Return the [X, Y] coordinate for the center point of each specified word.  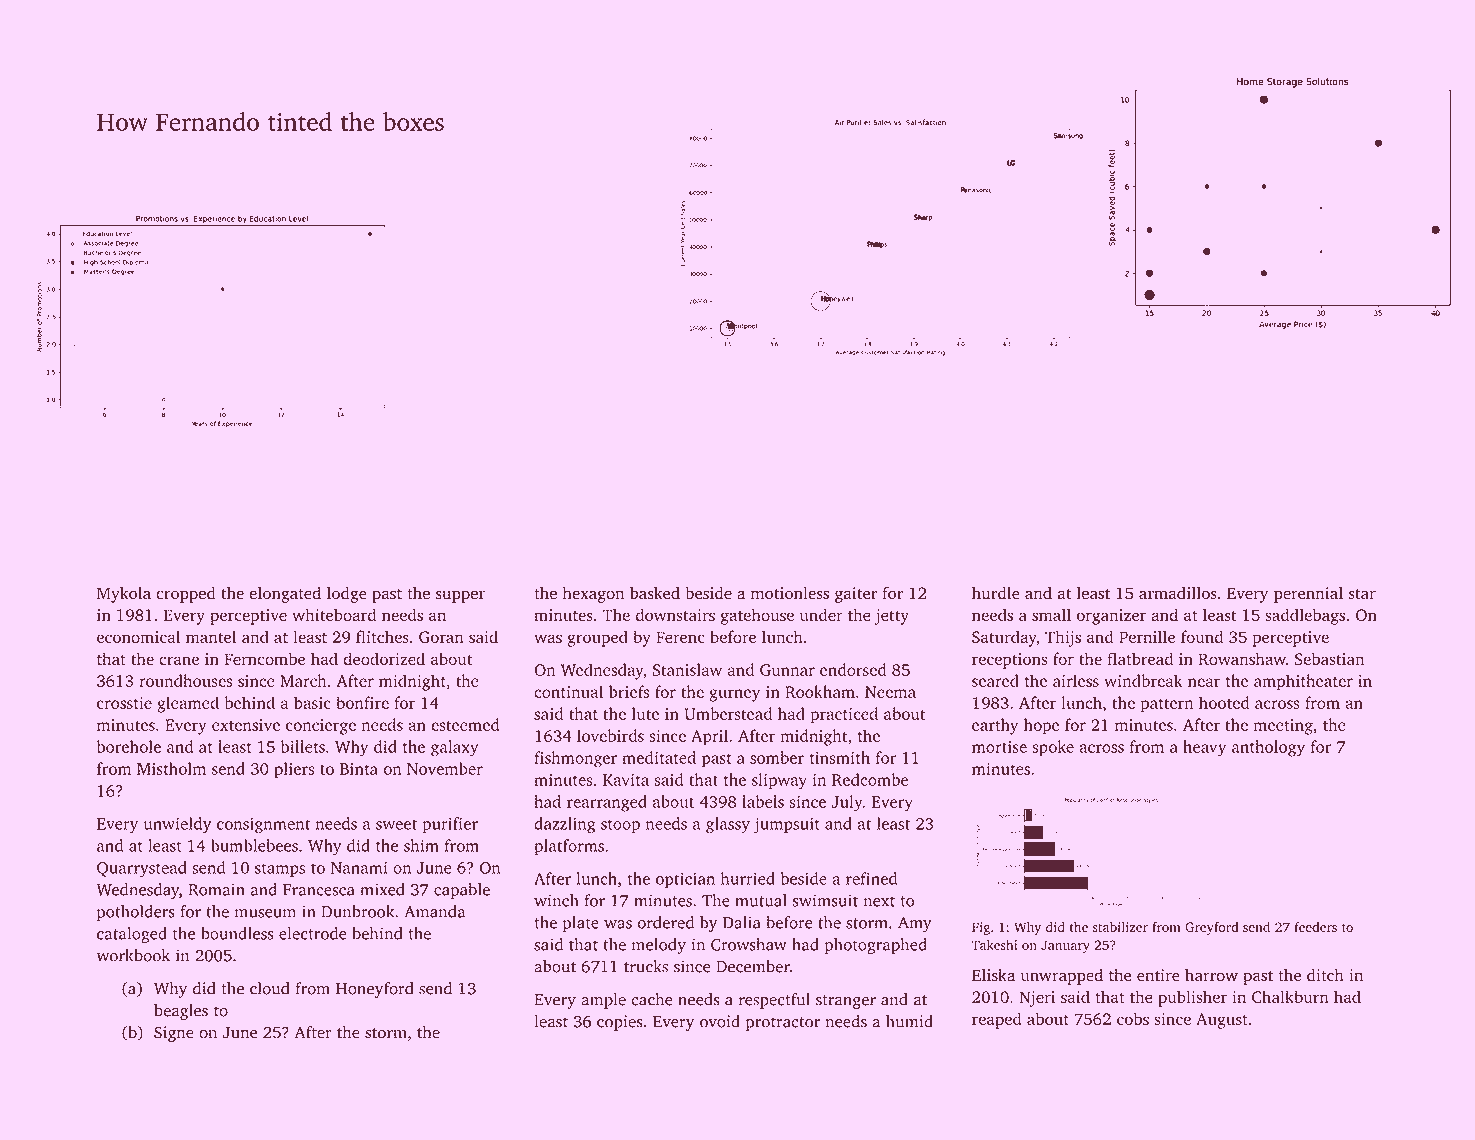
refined [871, 878]
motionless [790, 593]
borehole [129, 746]
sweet [396, 824]
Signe [174, 1034]
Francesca [319, 890]
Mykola [124, 594]
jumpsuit [786, 825]
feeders [1316, 926]
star [1362, 594]
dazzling [564, 825]
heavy [1204, 748]
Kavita [626, 780]
